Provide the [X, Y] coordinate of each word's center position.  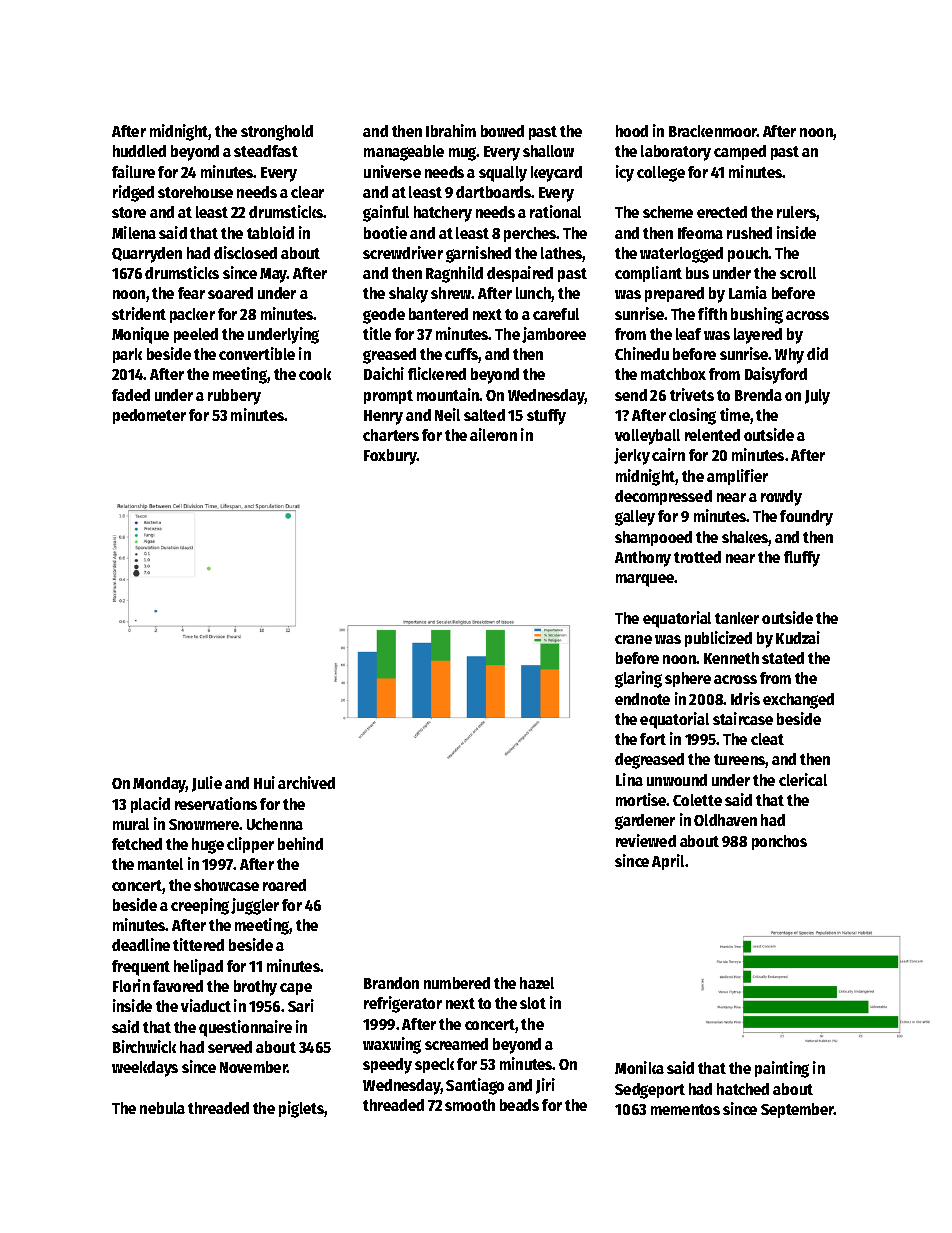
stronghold [277, 133]
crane [633, 639]
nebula [162, 1108]
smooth [470, 1105]
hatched [743, 1089]
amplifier [737, 477]
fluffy [802, 559]
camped [740, 152]
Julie [207, 784]
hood [632, 131]
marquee [645, 580]
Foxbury [390, 457]
